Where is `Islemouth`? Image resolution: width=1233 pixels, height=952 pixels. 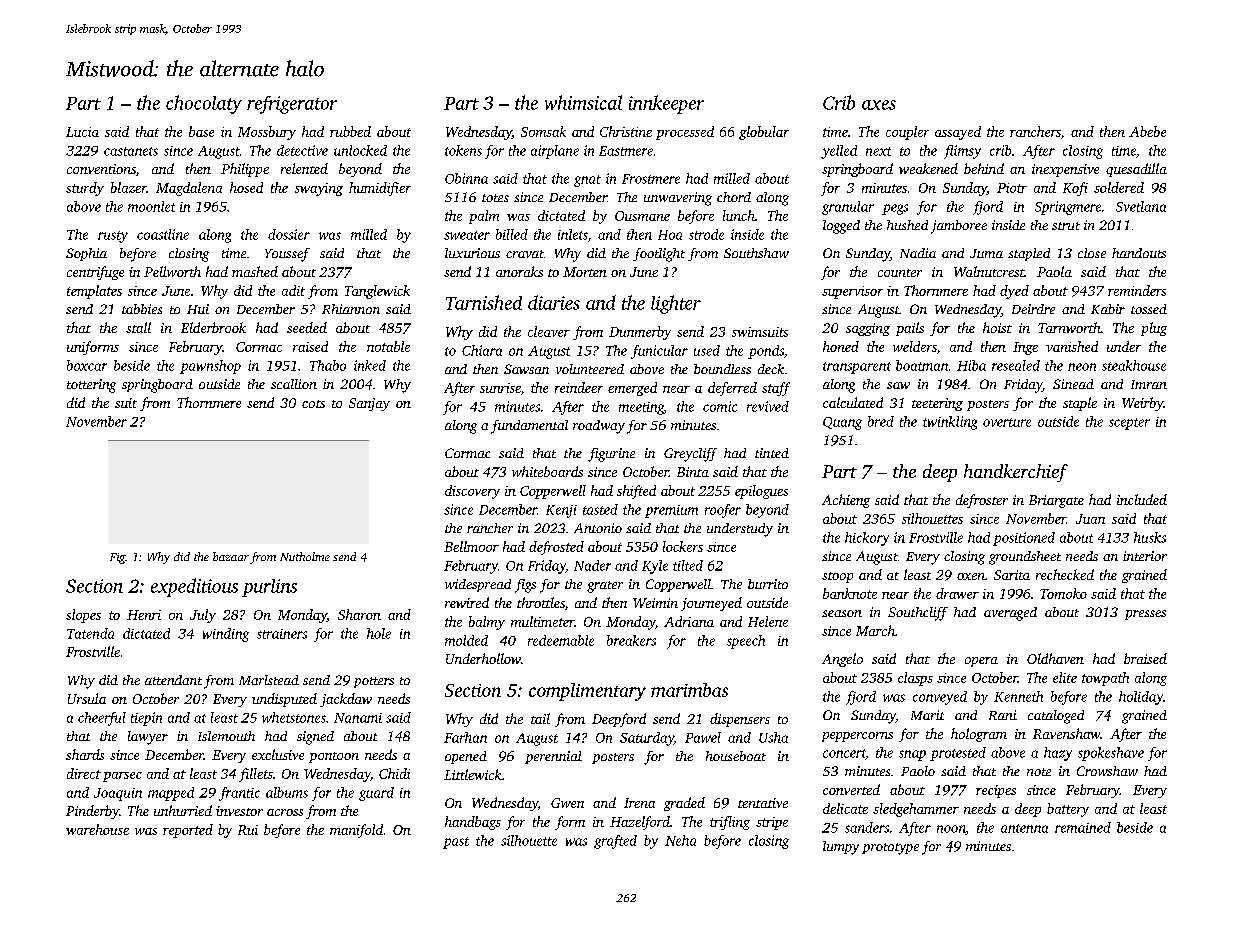 Islemouth is located at coordinates (226, 736).
